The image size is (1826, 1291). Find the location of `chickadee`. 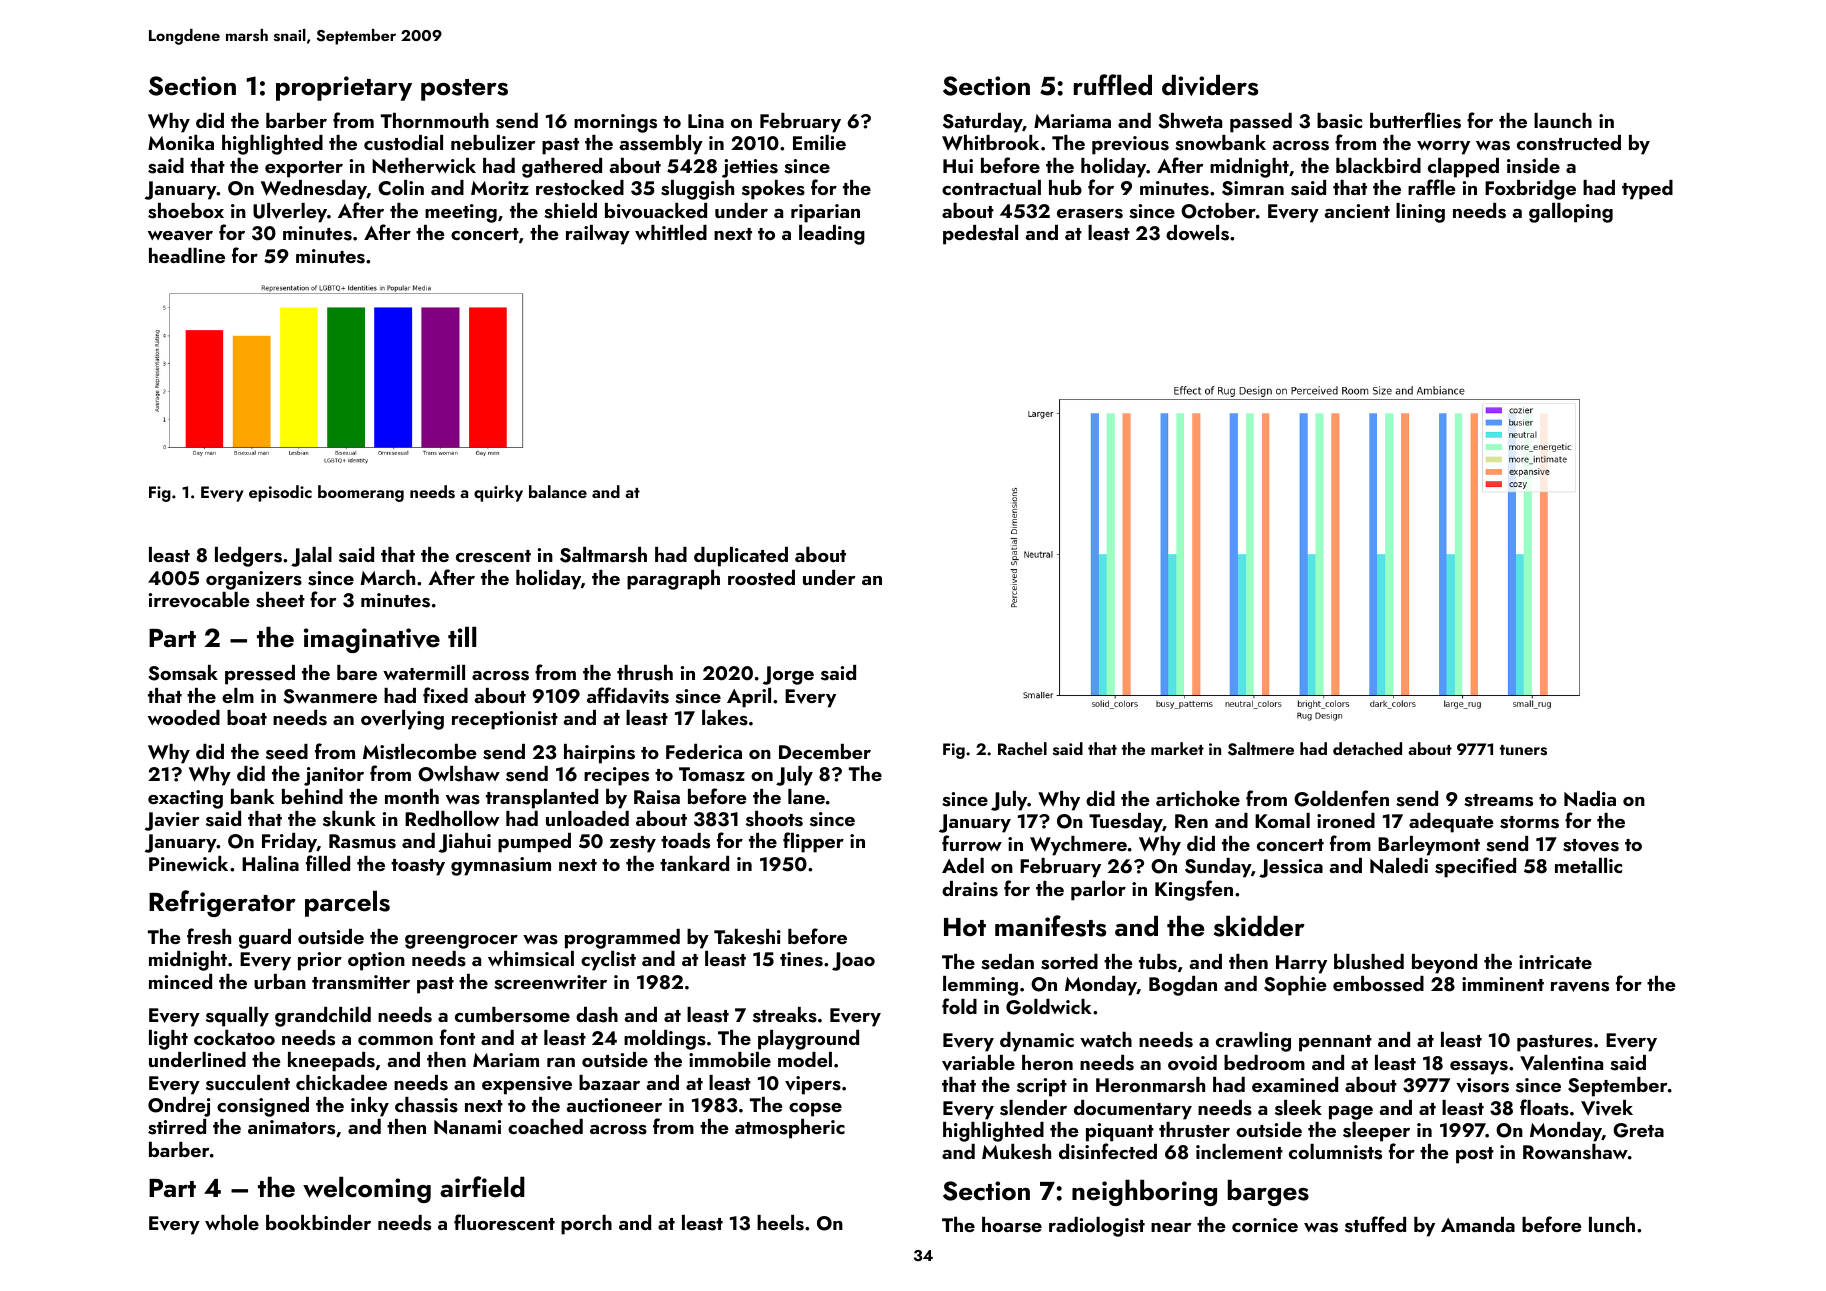

chickadee is located at coordinates (341, 1082).
